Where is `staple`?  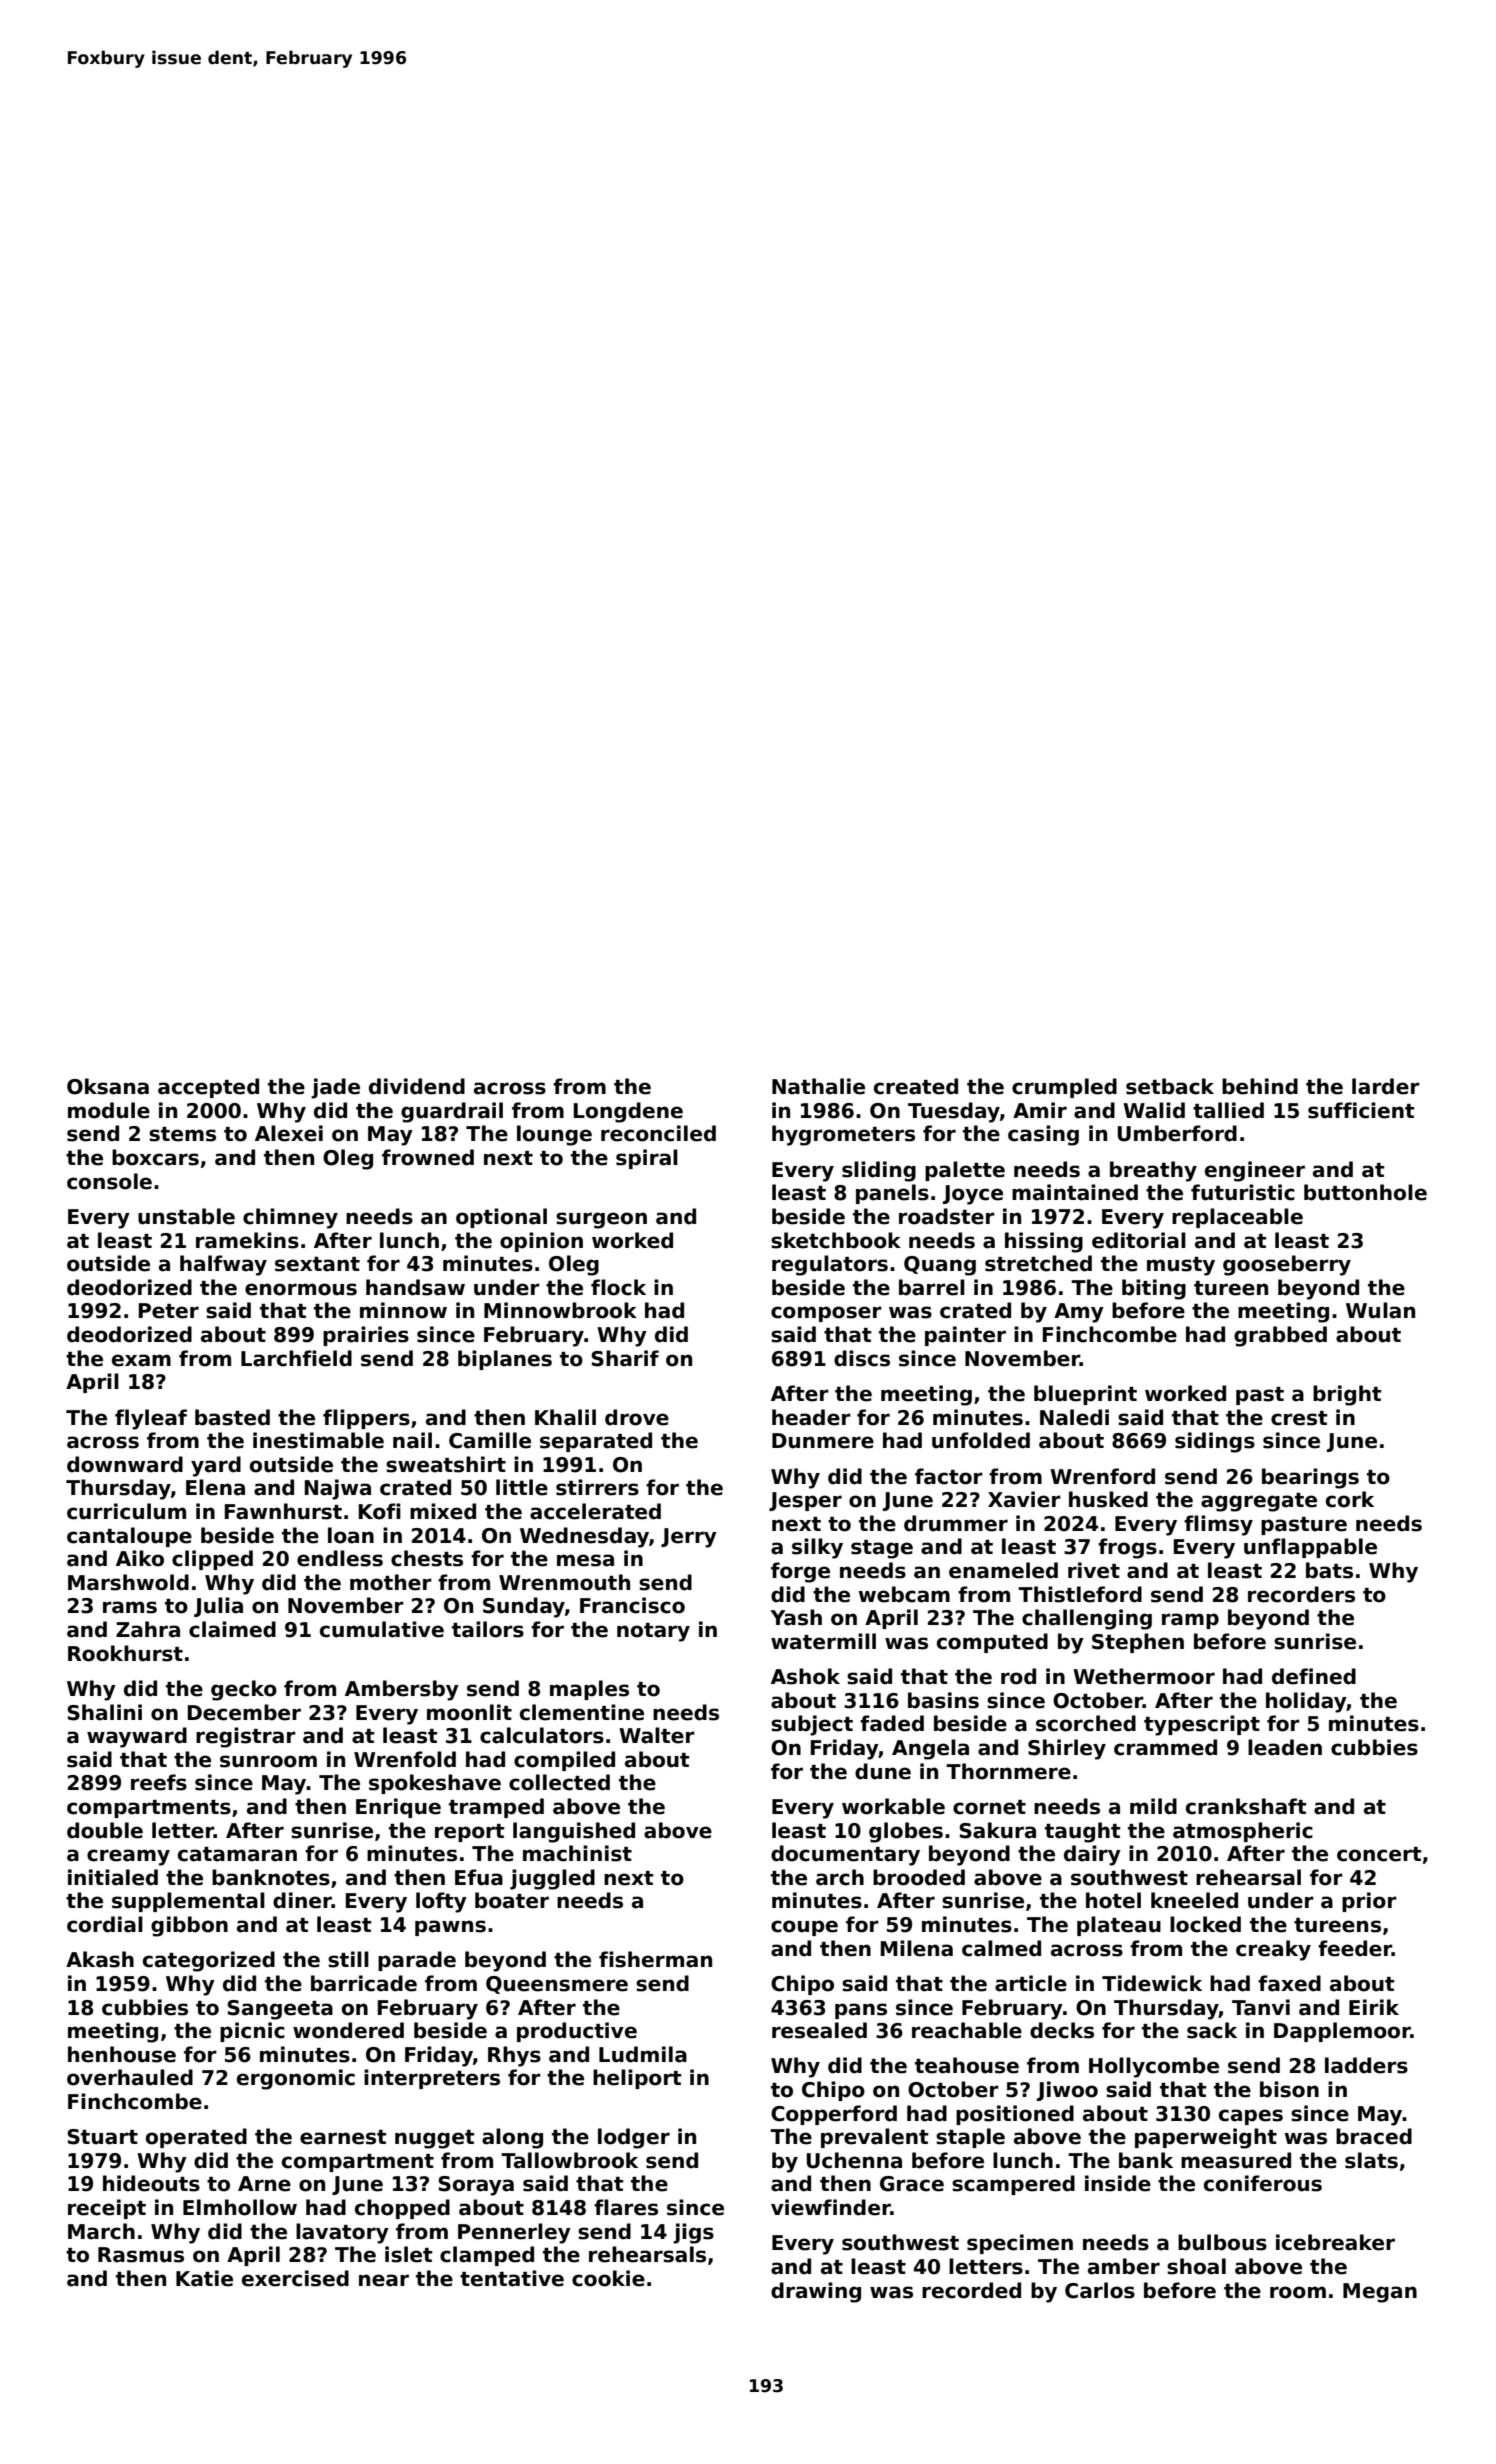
staple is located at coordinates (970, 2138).
